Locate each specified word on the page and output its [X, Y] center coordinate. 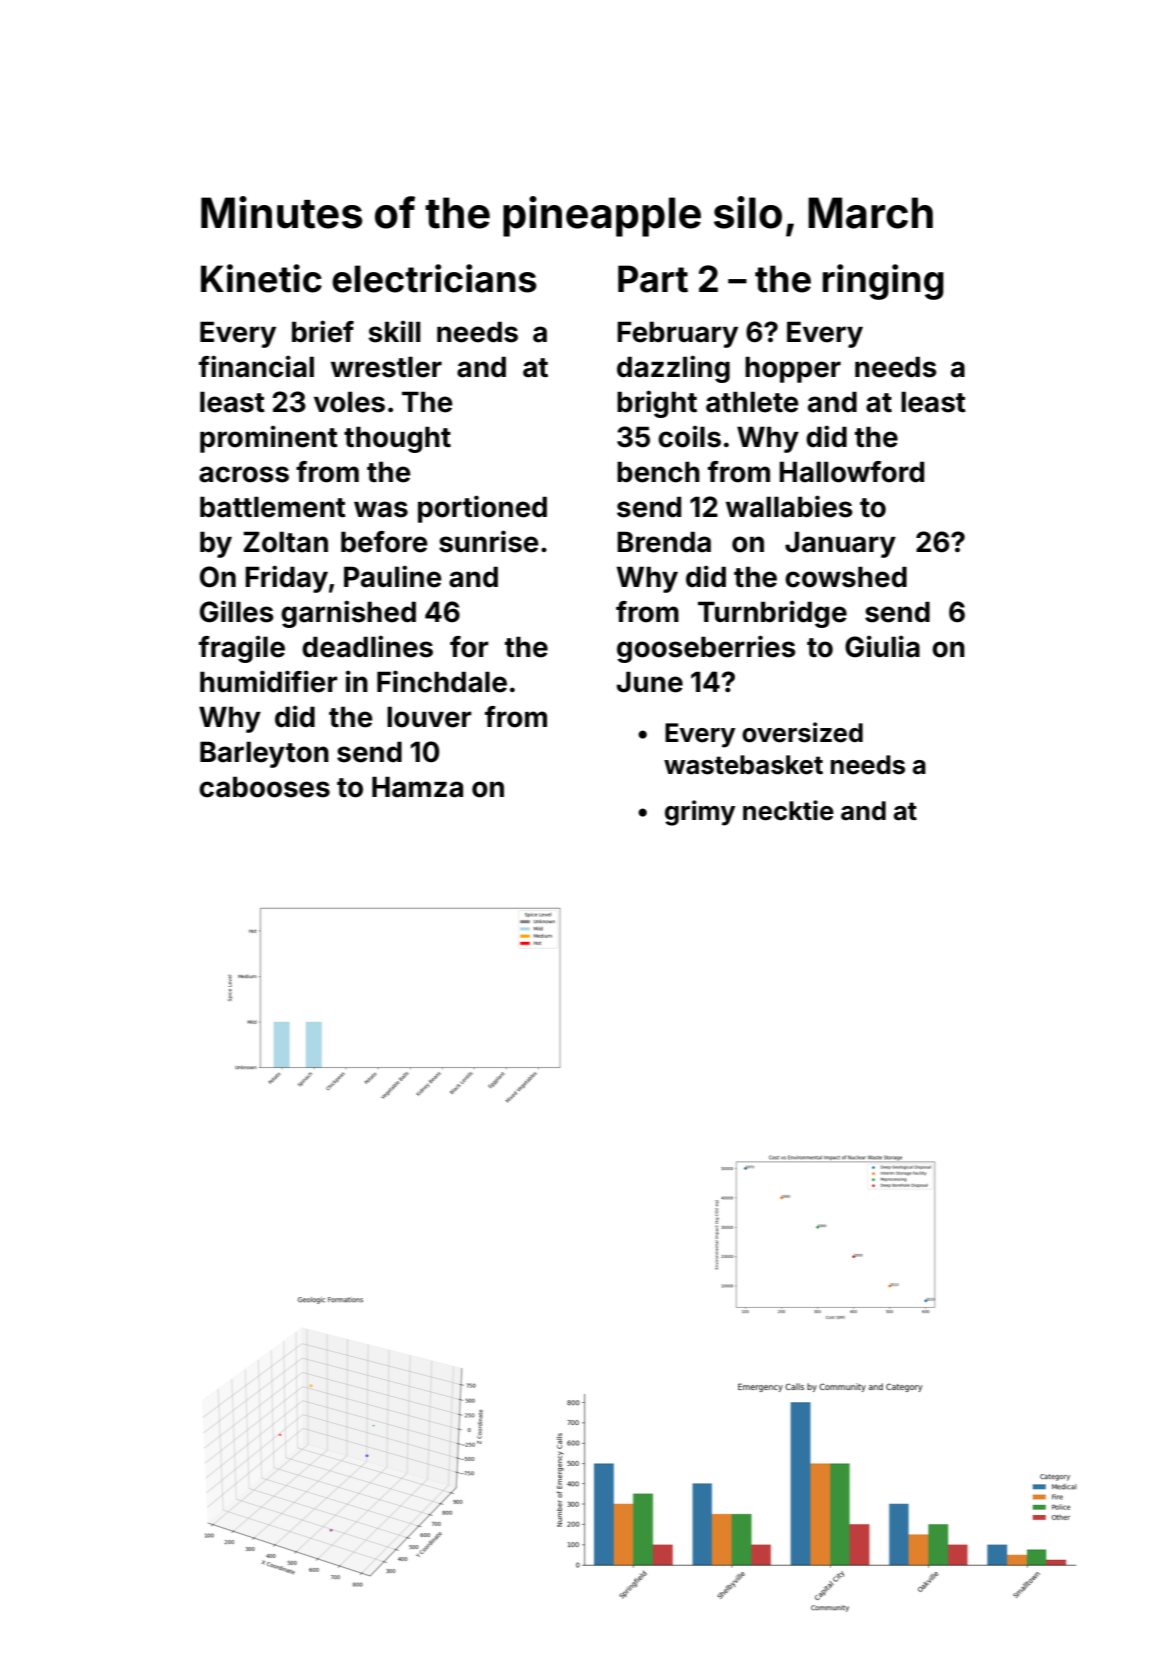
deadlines [367, 646]
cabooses [264, 787]
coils [689, 436]
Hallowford [851, 472]
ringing [883, 282]
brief [323, 331]
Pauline [393, 576]
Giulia [882, 646]
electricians [434, 278]
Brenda [664, 542]
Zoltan [285, 542]
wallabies [789, 506]
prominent [269, 439]
